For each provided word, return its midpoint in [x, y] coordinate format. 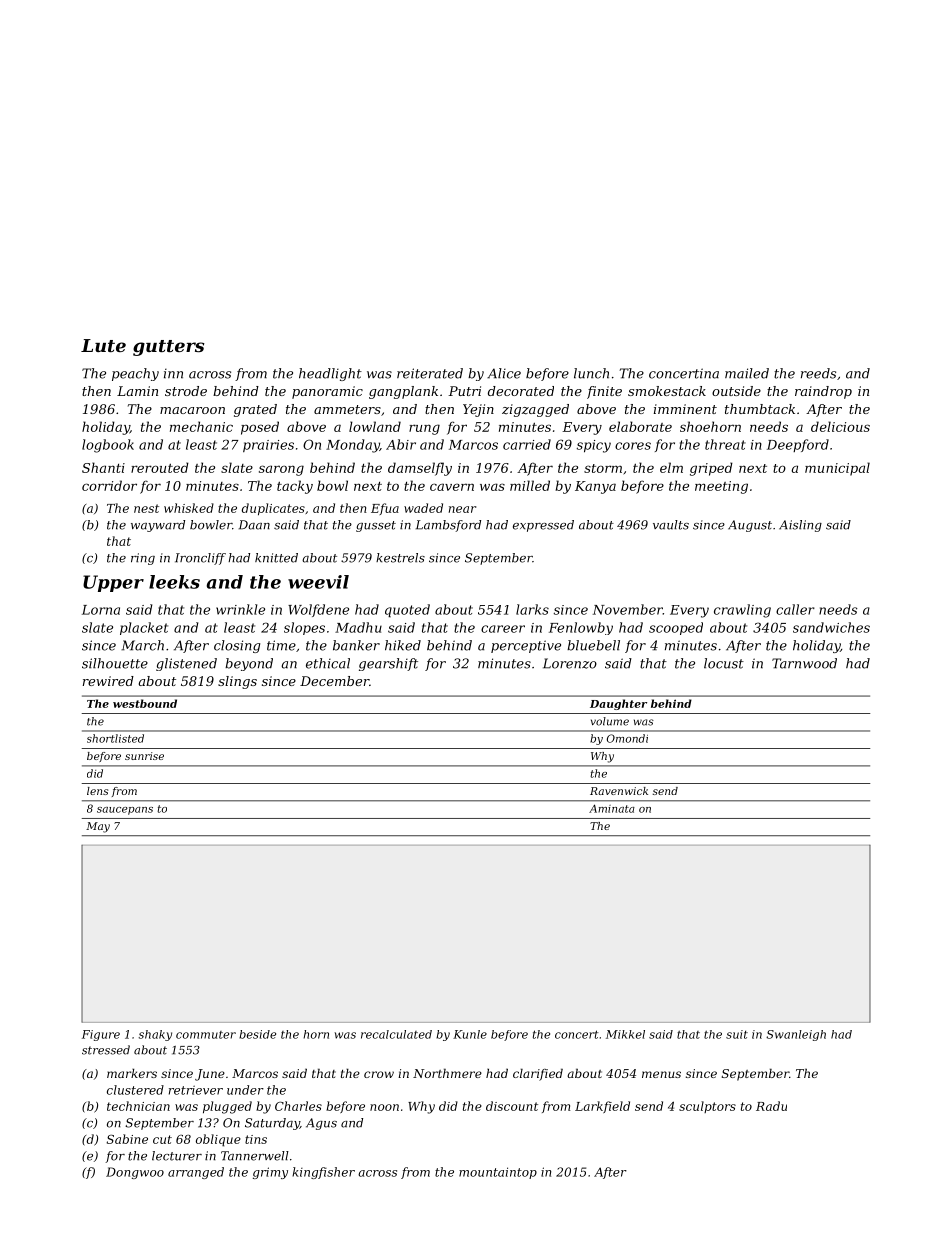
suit [737, 1034]
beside [257, 1034]
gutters [169, 348]
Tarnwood [804, 663]
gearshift [388, 664]
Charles [298, 1106]
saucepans [125, 811]
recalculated [396, 1034]
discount [512, 1106]
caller [795, 609]
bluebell [593, 645]
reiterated [430, 373]
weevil [318, 582]
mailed [747, 373]
